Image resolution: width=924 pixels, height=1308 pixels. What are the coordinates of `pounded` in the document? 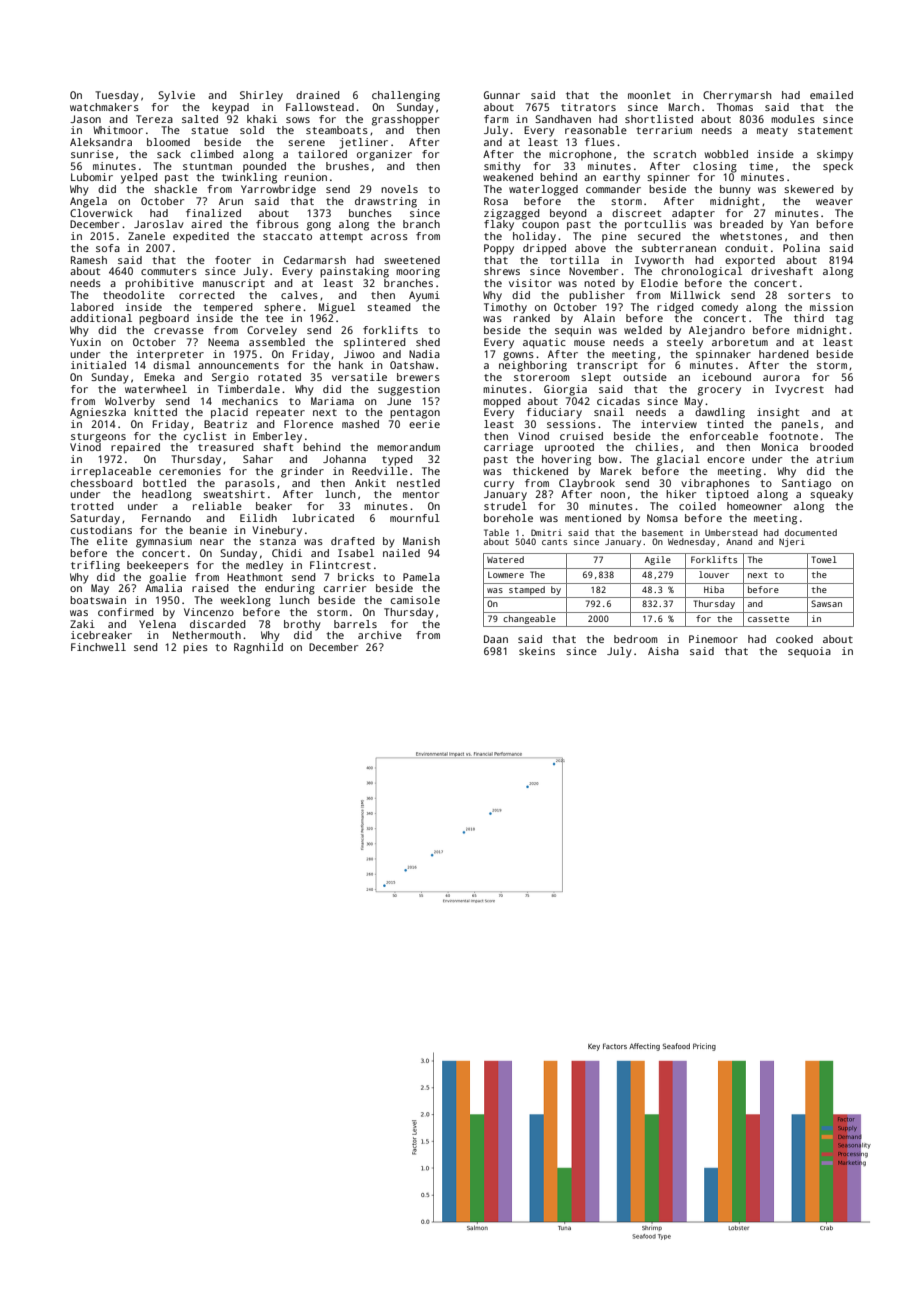 It's located at (264, 167).
